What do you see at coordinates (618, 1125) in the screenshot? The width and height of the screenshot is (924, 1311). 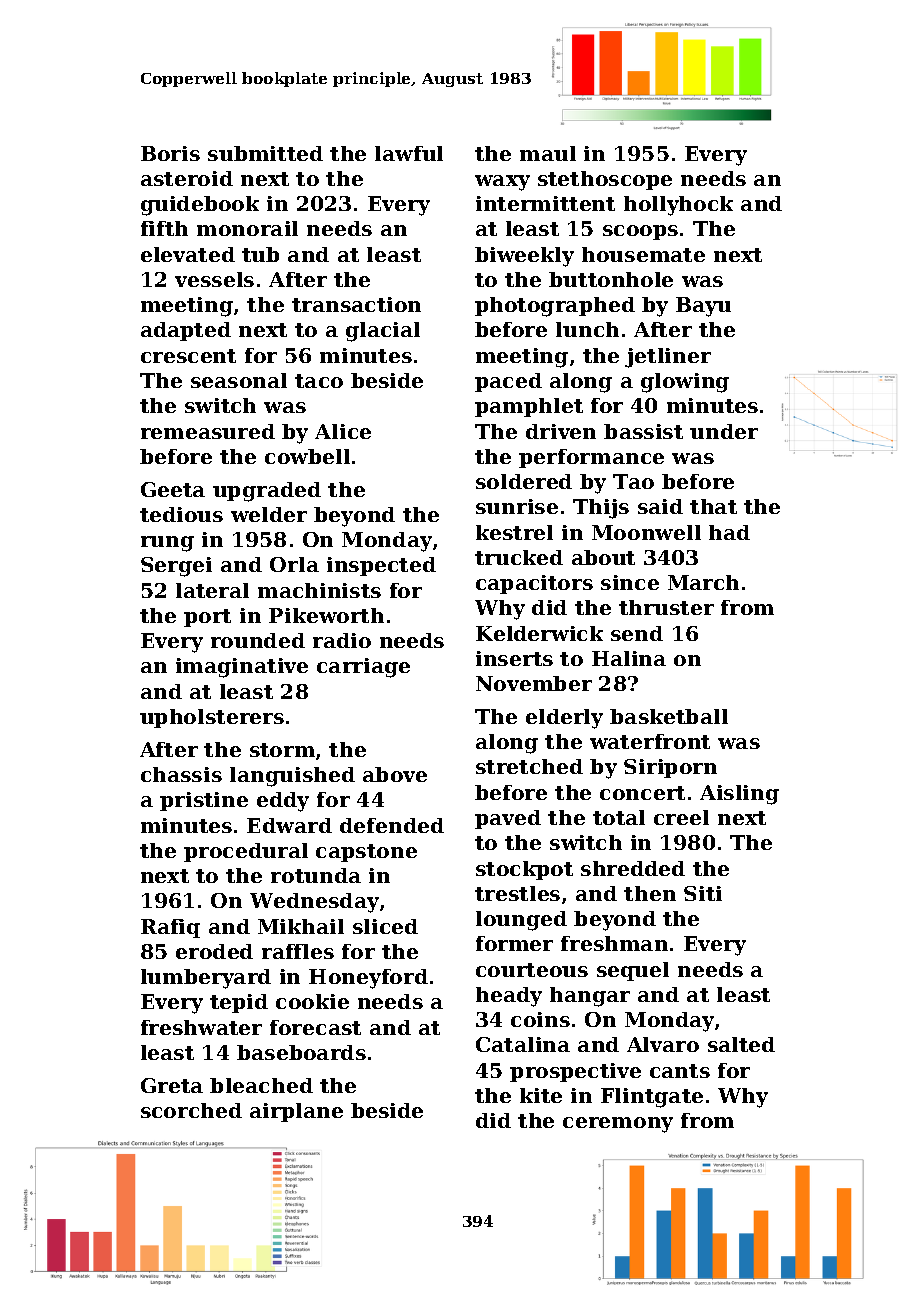 I see `ceremony` at bounding box center [618, 1125].
